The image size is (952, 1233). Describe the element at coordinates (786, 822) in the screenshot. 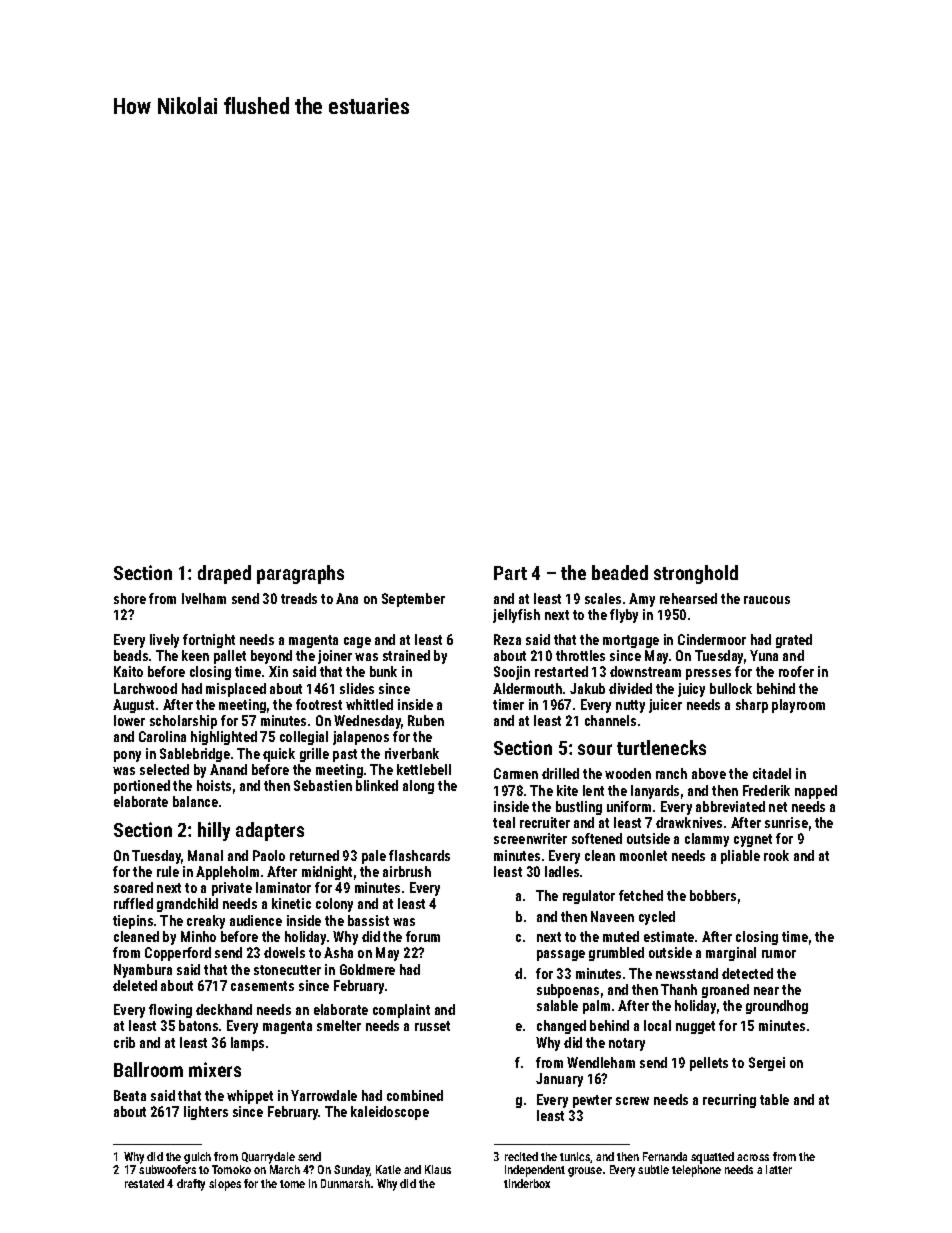

I see `sunrise` at that location.
